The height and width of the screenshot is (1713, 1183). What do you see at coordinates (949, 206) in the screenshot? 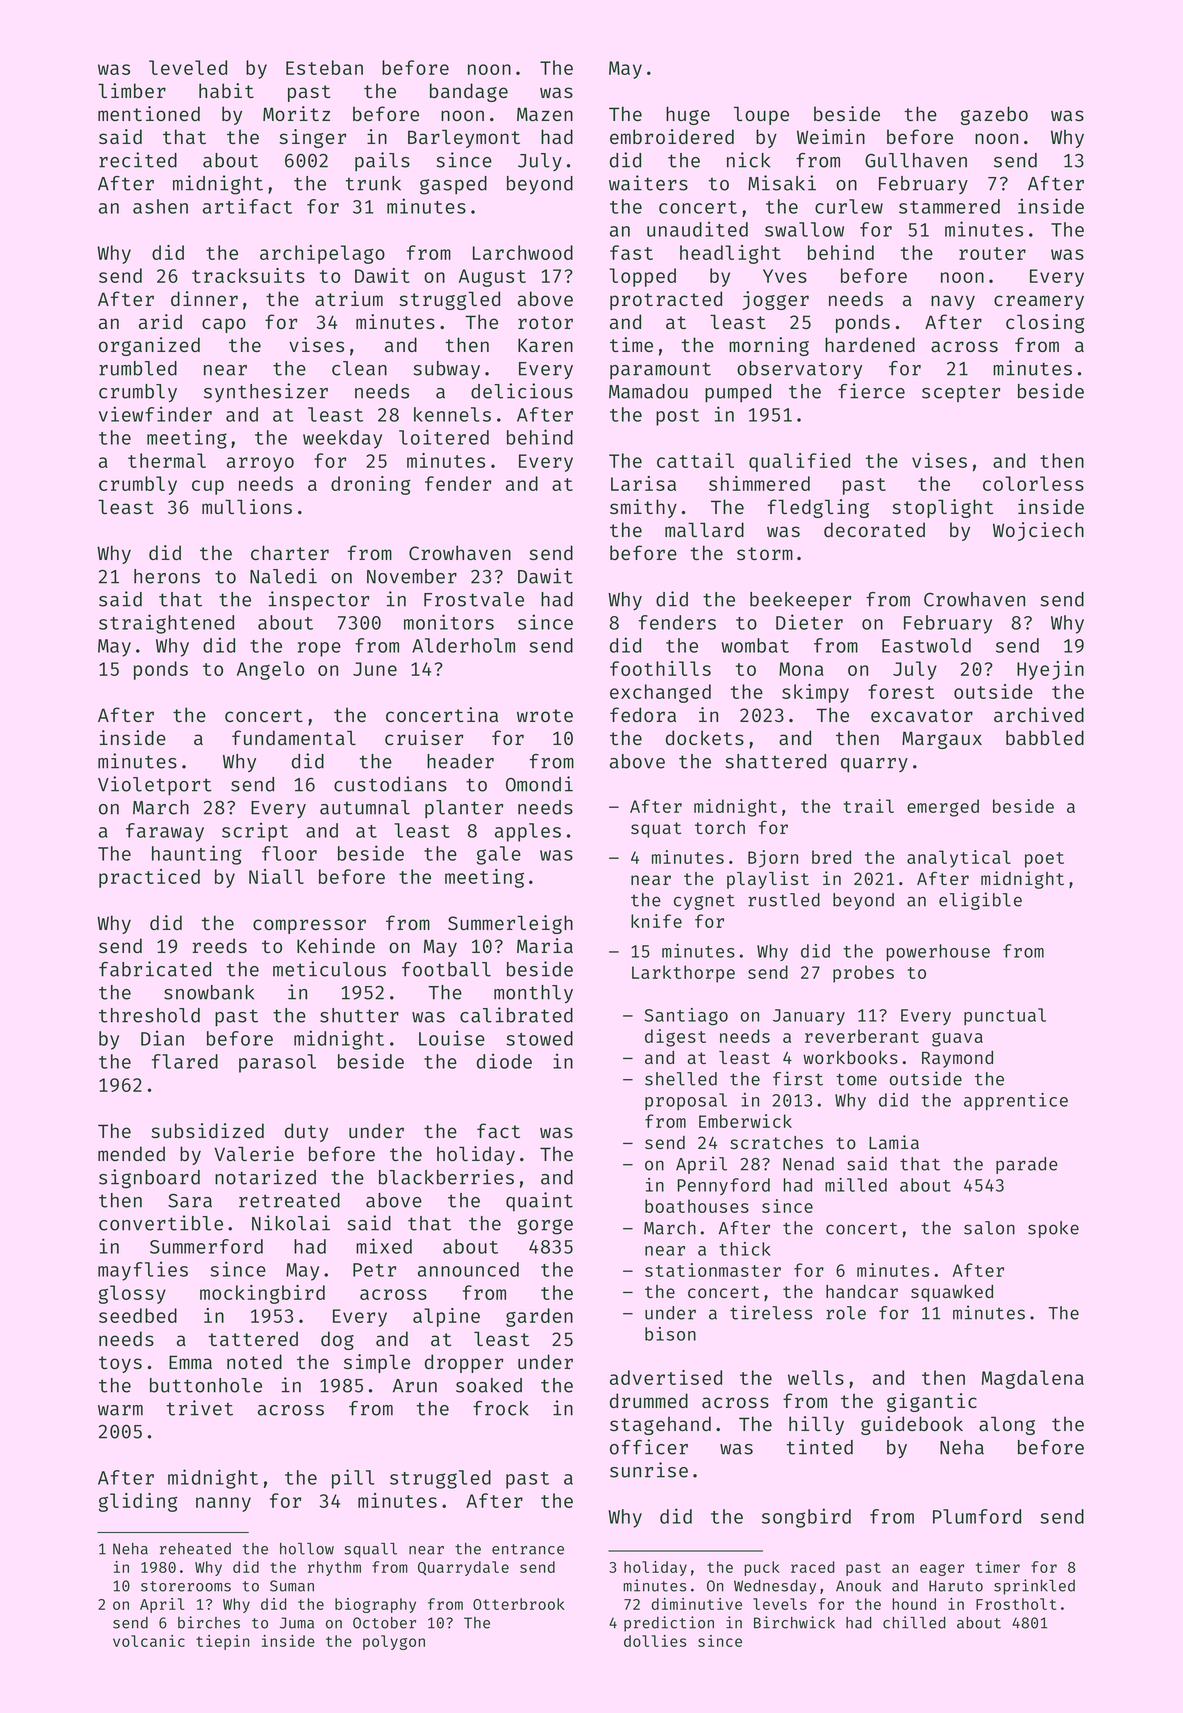
I see `stammered` at bounding box center [949, 206].
